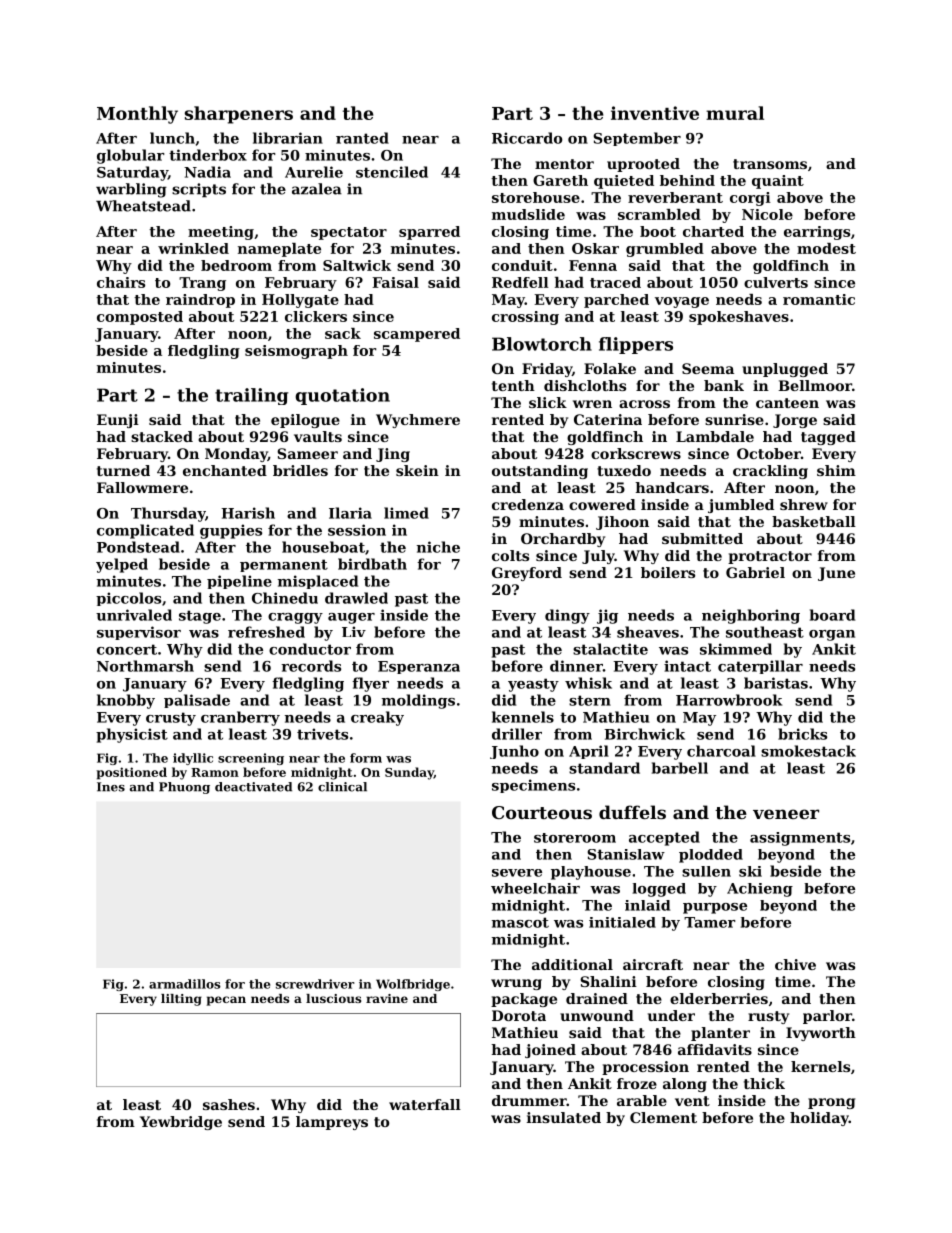  I want to click on credenza, so click(528, 504).
